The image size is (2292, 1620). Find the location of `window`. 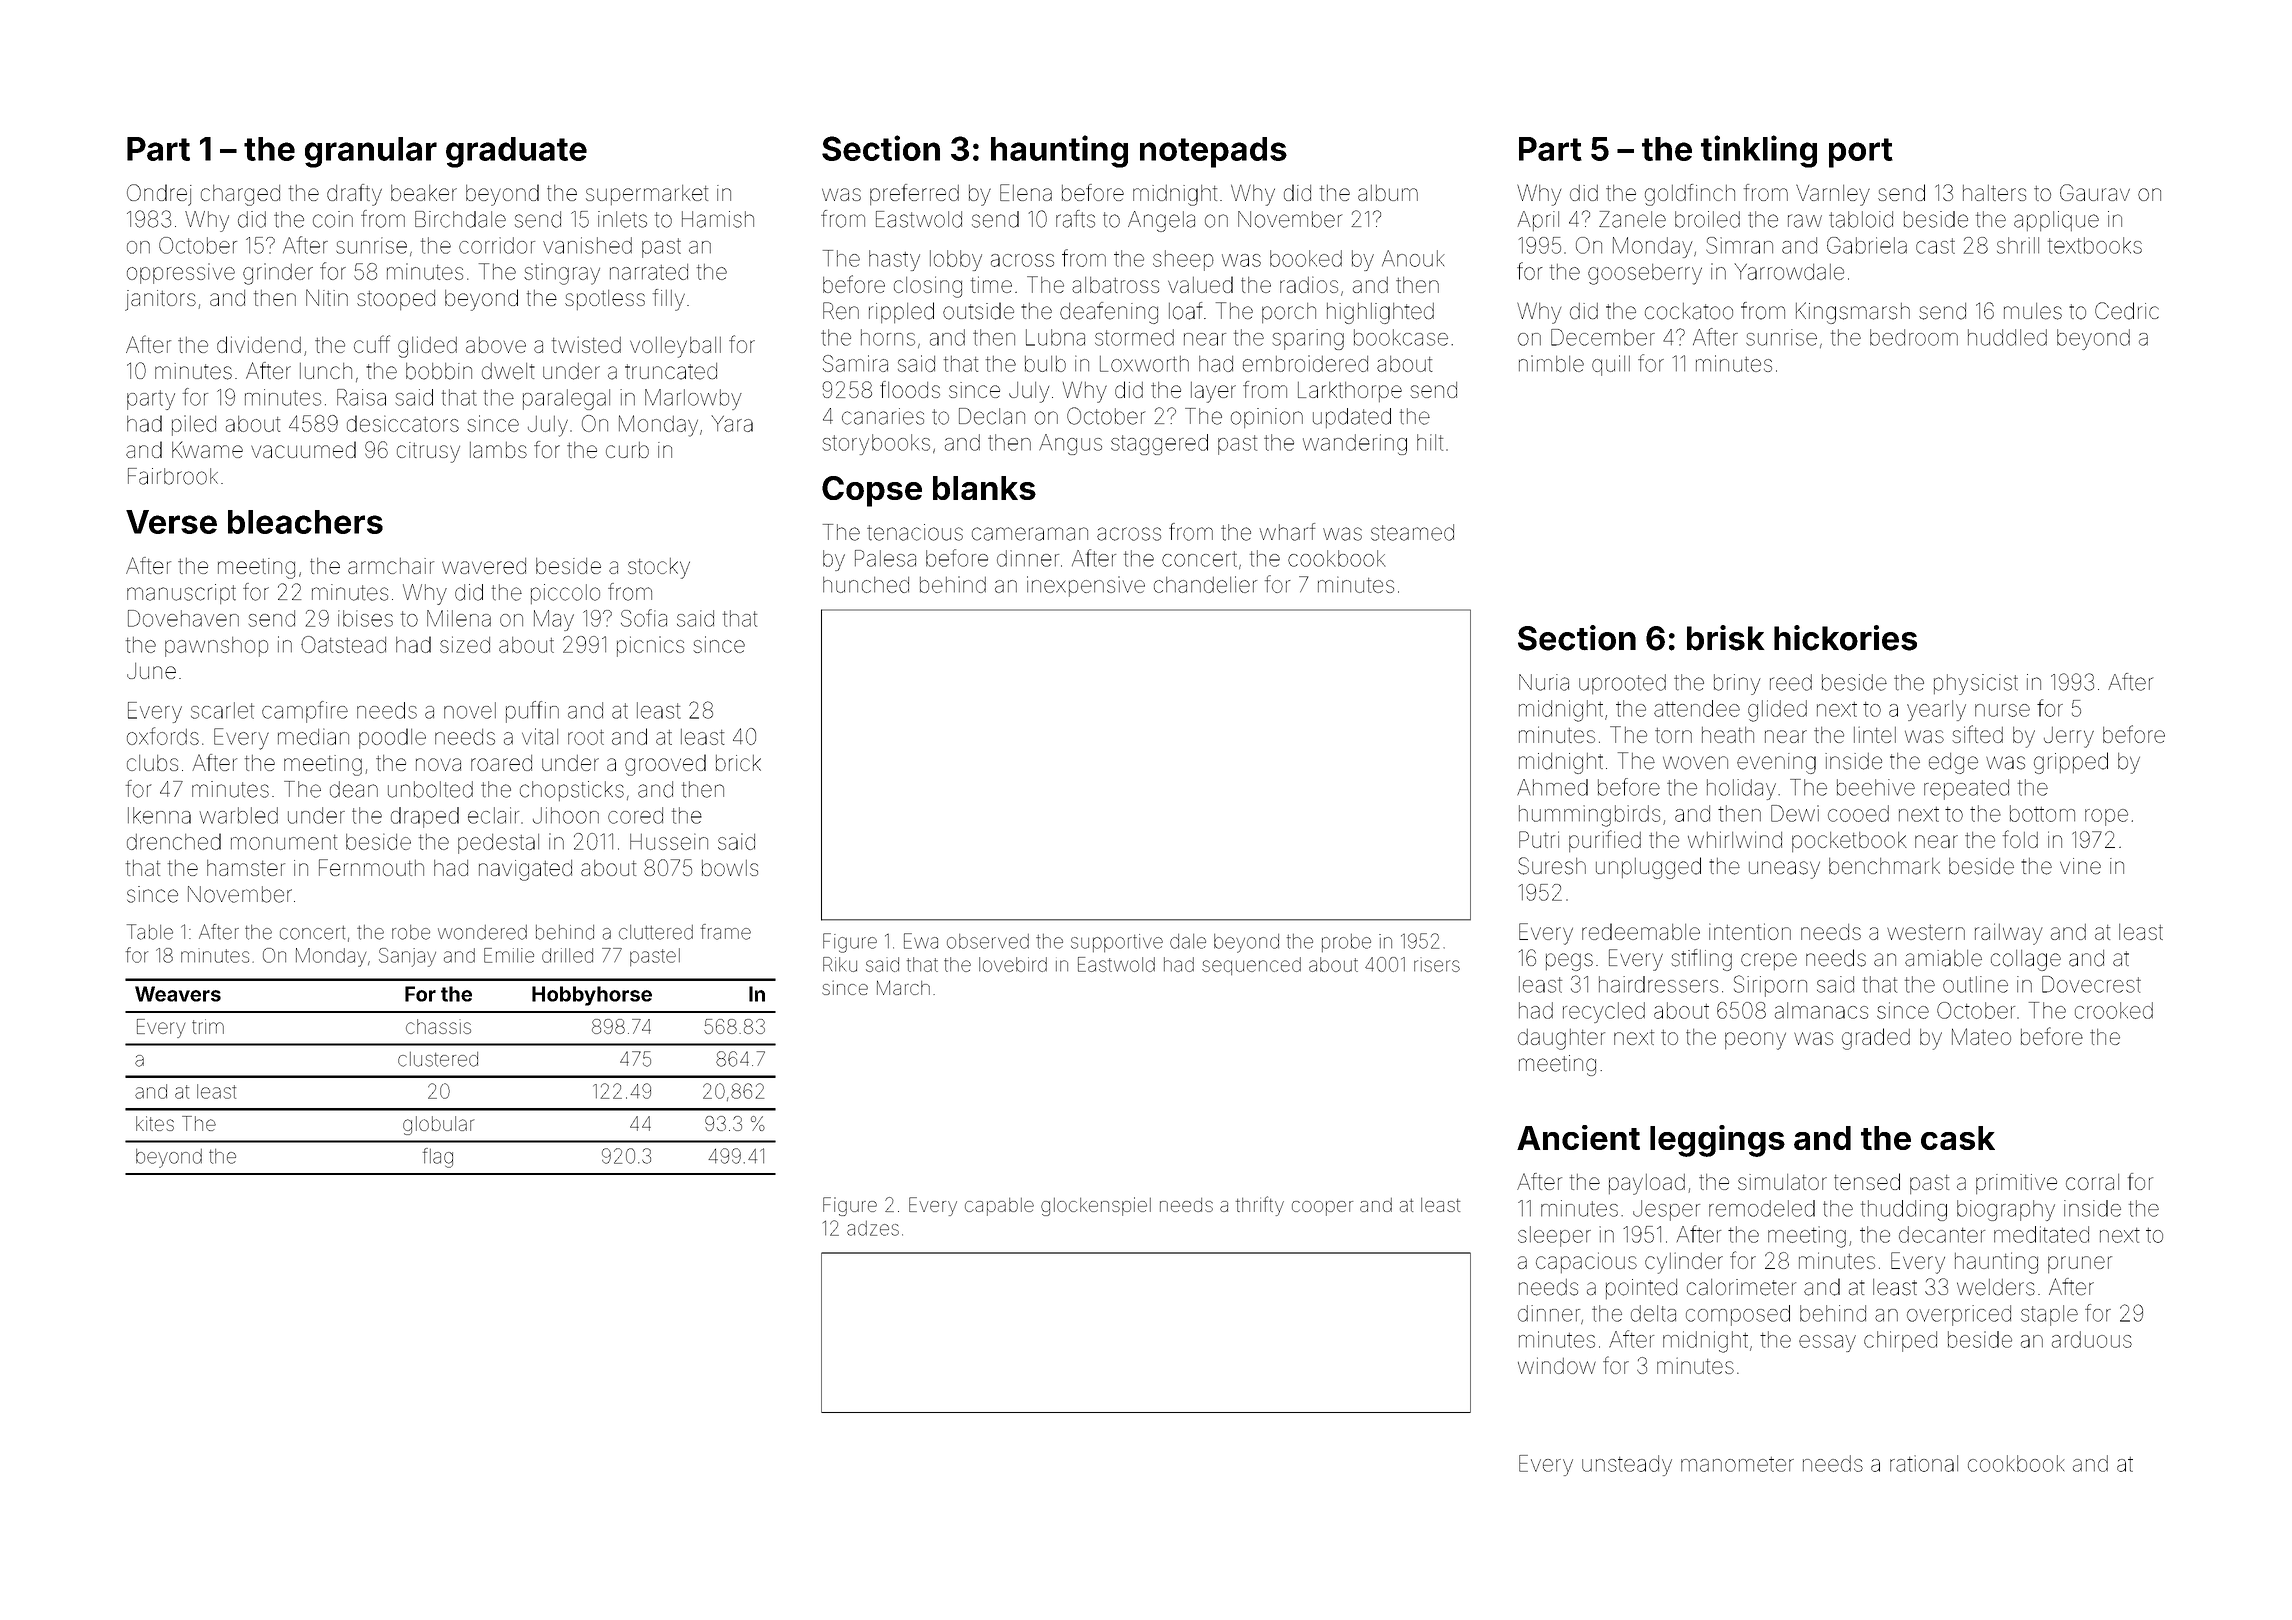

window is located at coordinates (1557, 1365).
